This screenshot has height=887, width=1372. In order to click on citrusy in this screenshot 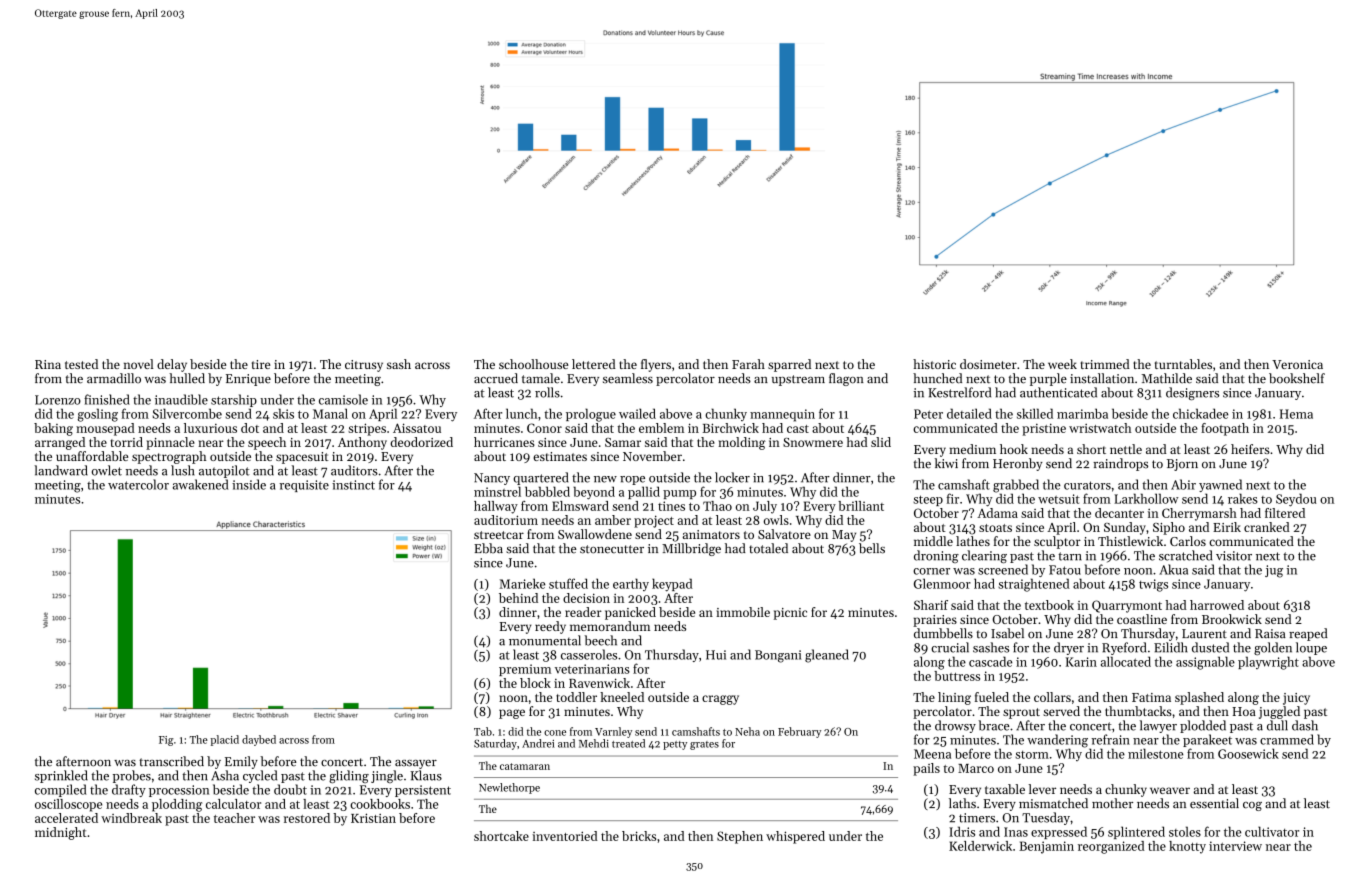, I will do `click(364, 366)`.
